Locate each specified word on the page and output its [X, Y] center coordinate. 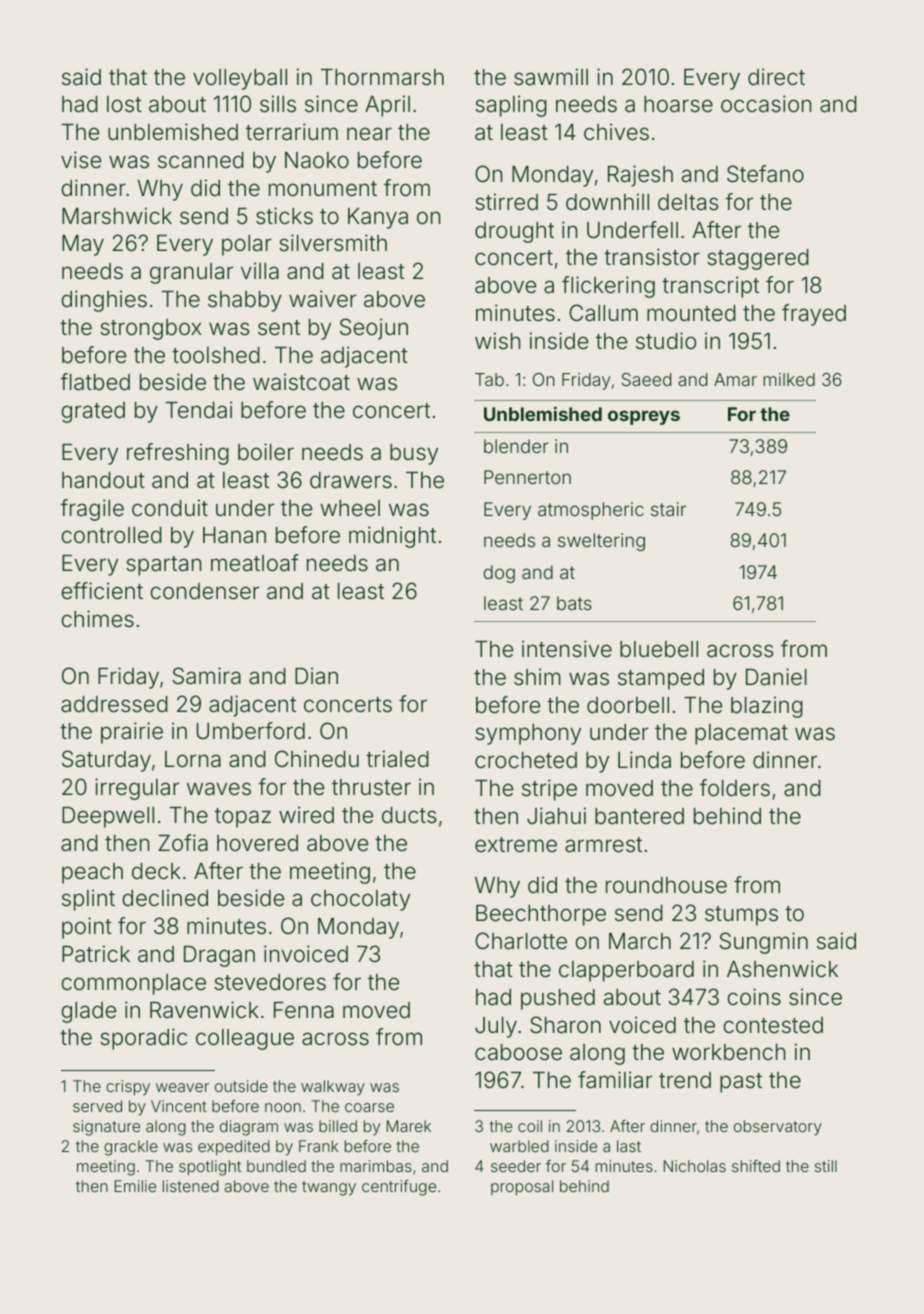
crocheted [526, 760]
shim [537, 677]
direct [776, 77]
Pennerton [527, 477]
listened [191, 1186]
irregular [137, 789]
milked [789, 379]
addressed [114, 704]
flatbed [95, 382]
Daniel [776, 677]
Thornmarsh [382, 77]
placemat [741, 734]
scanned [201, 160]
